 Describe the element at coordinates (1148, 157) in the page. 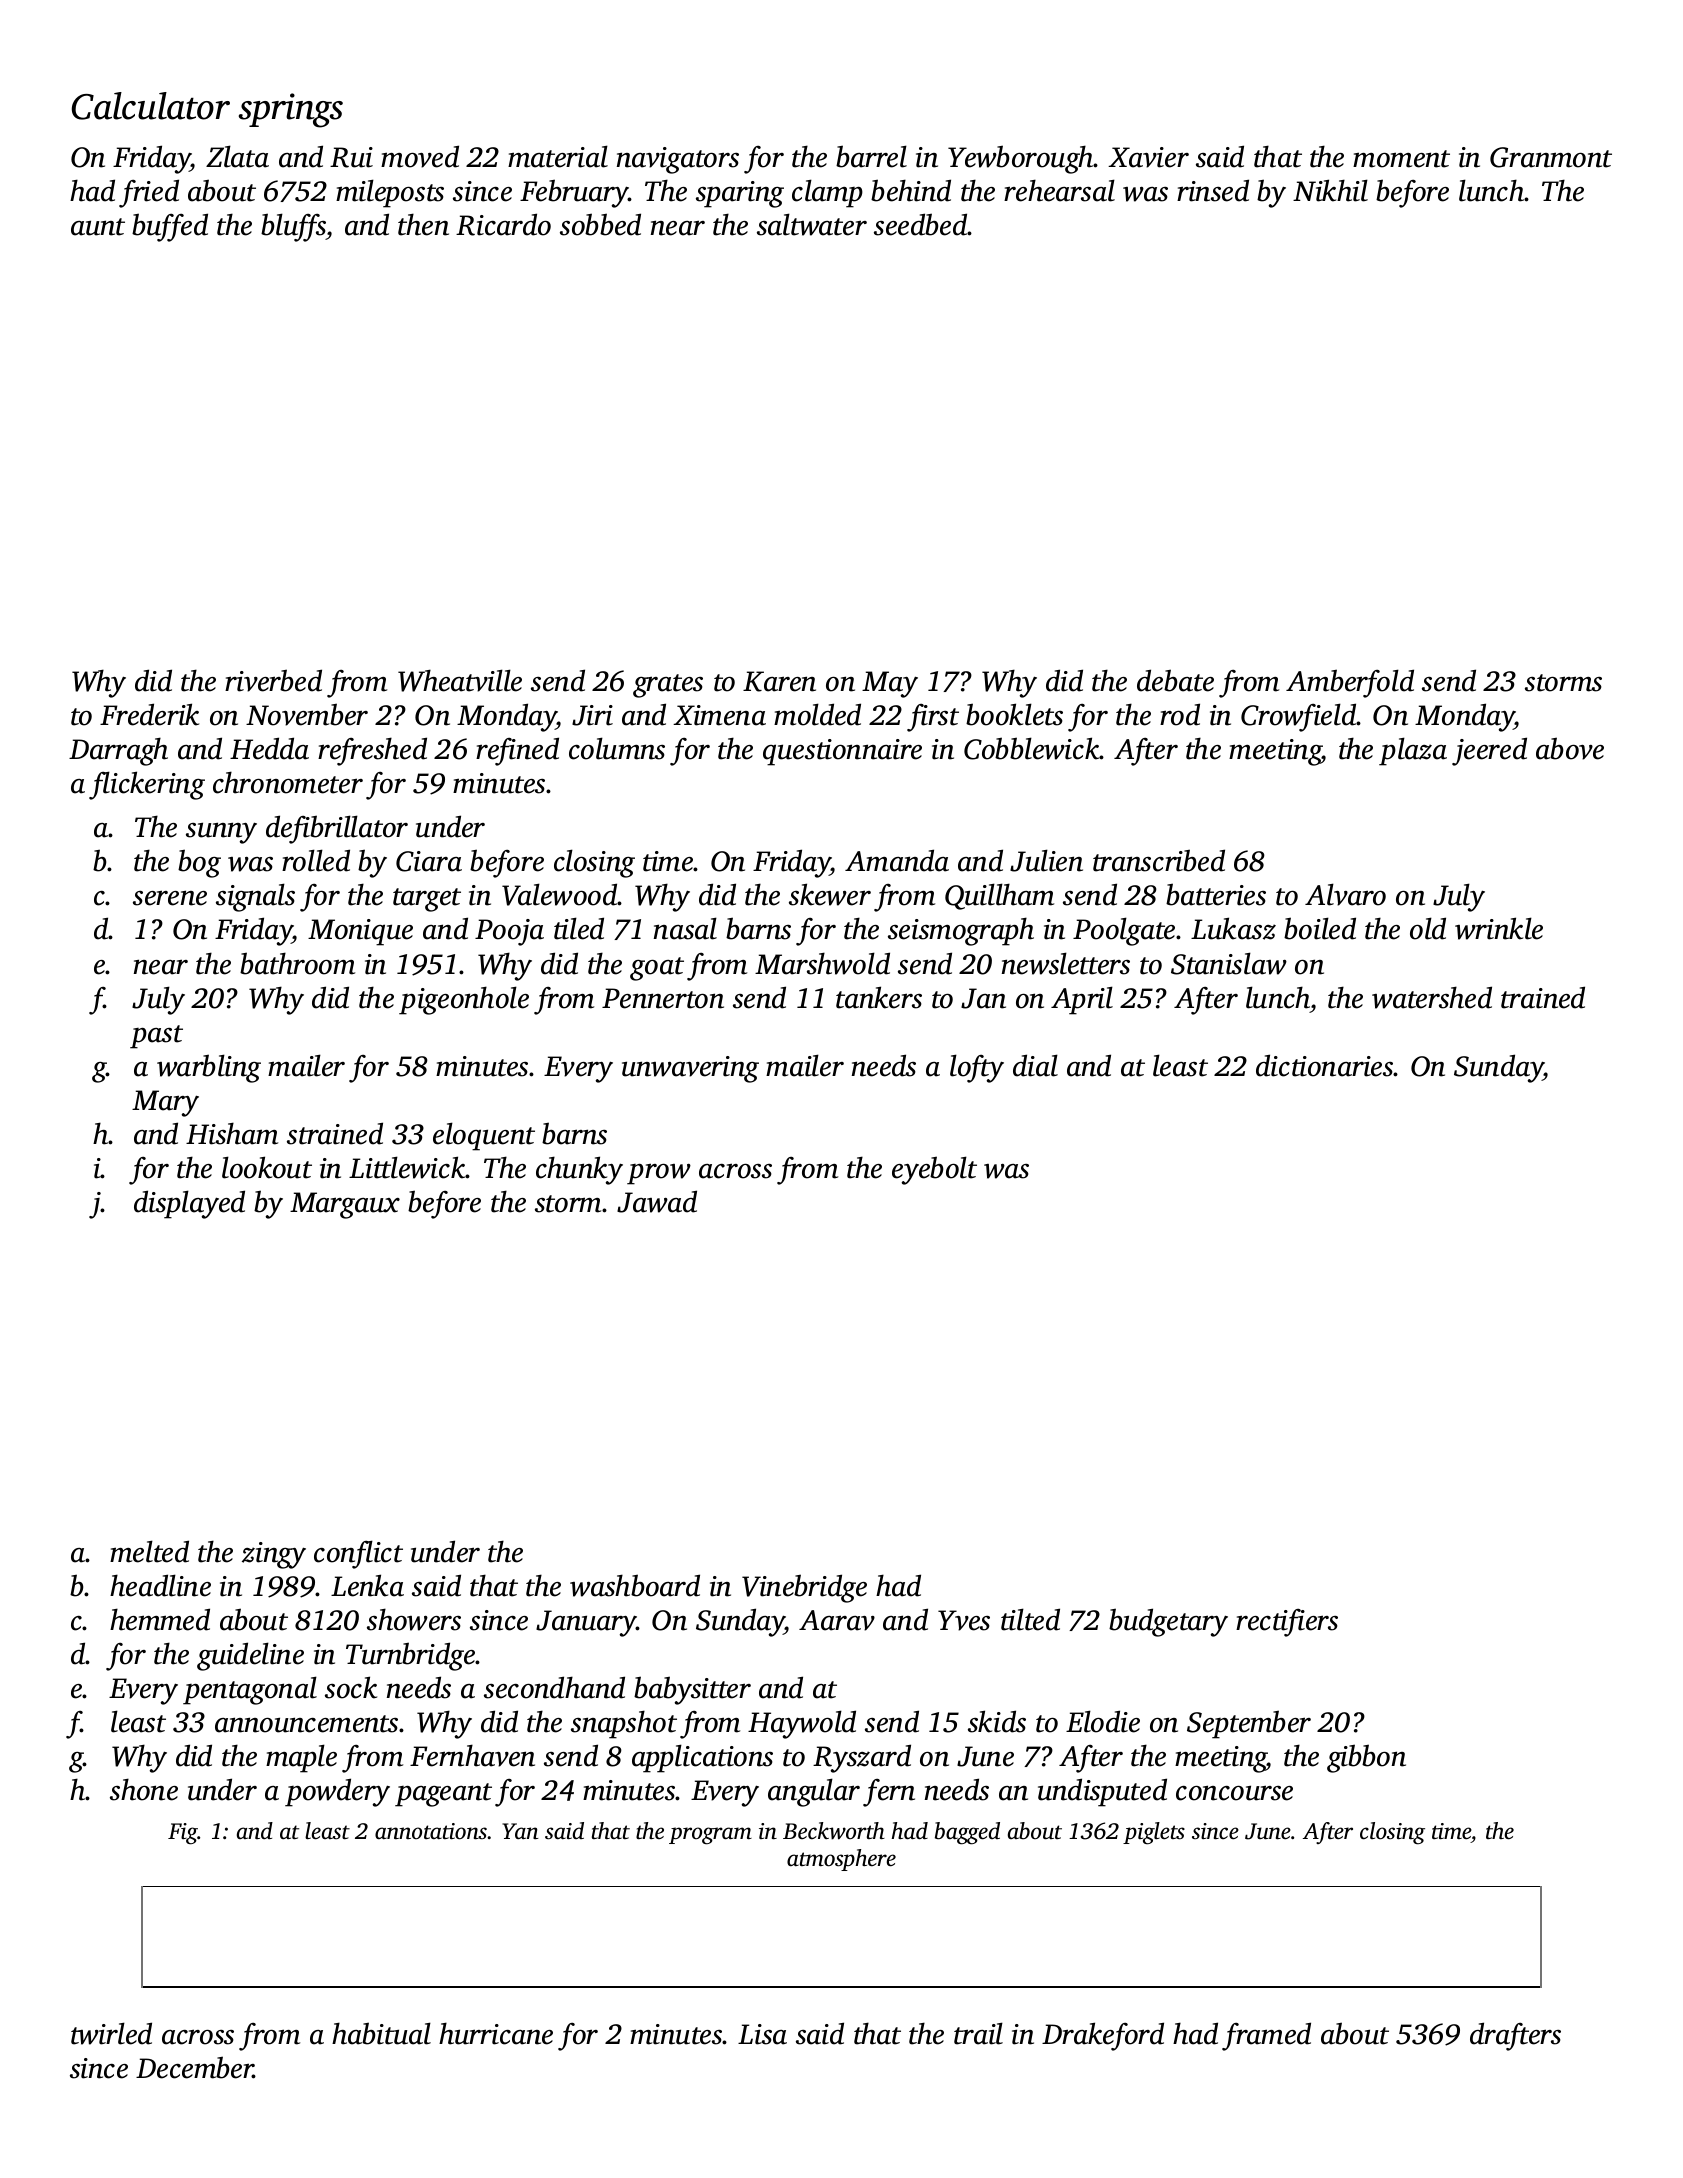

I see `Xavier` at that location.
